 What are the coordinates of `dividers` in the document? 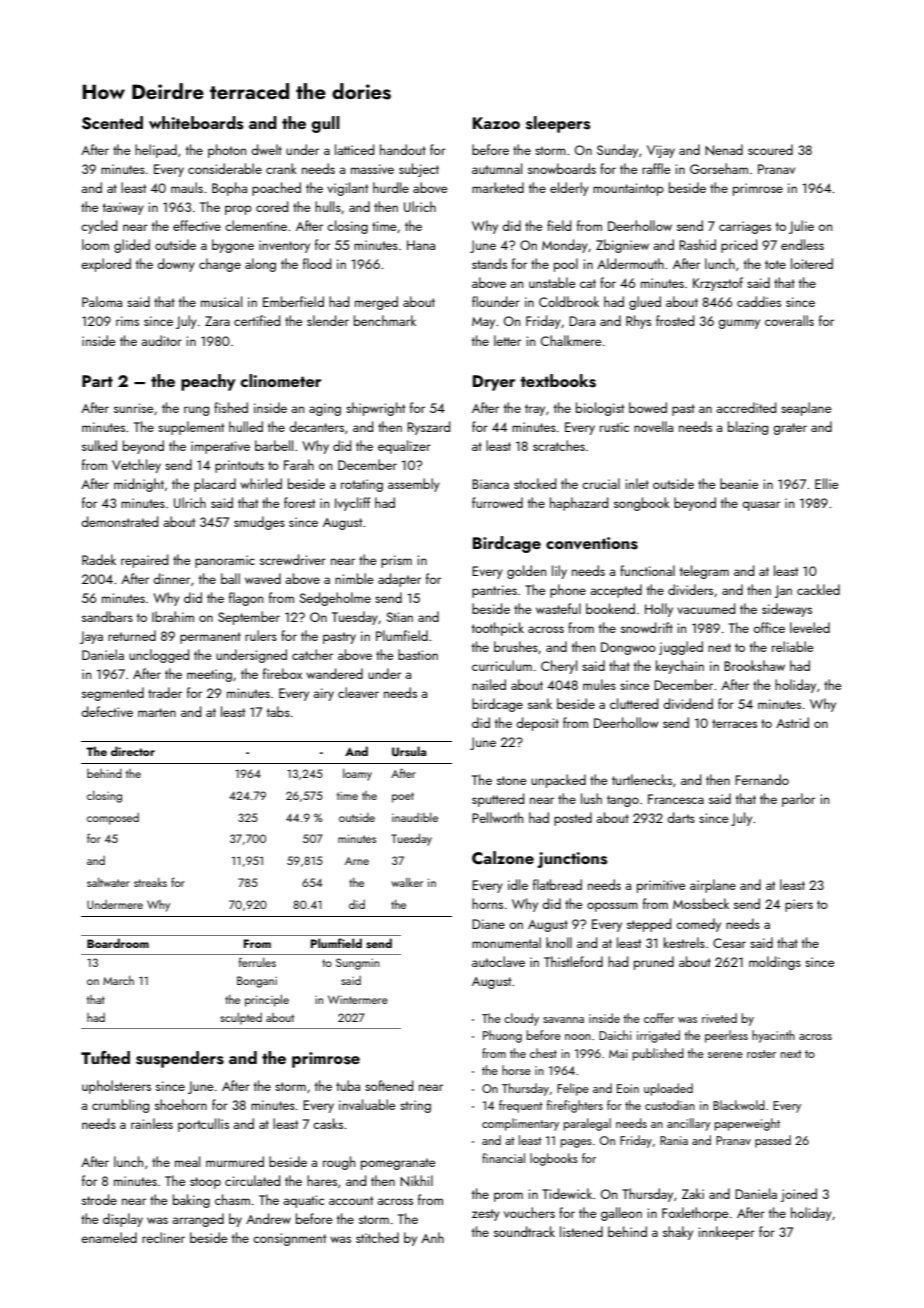 It's located at (690, 589).
